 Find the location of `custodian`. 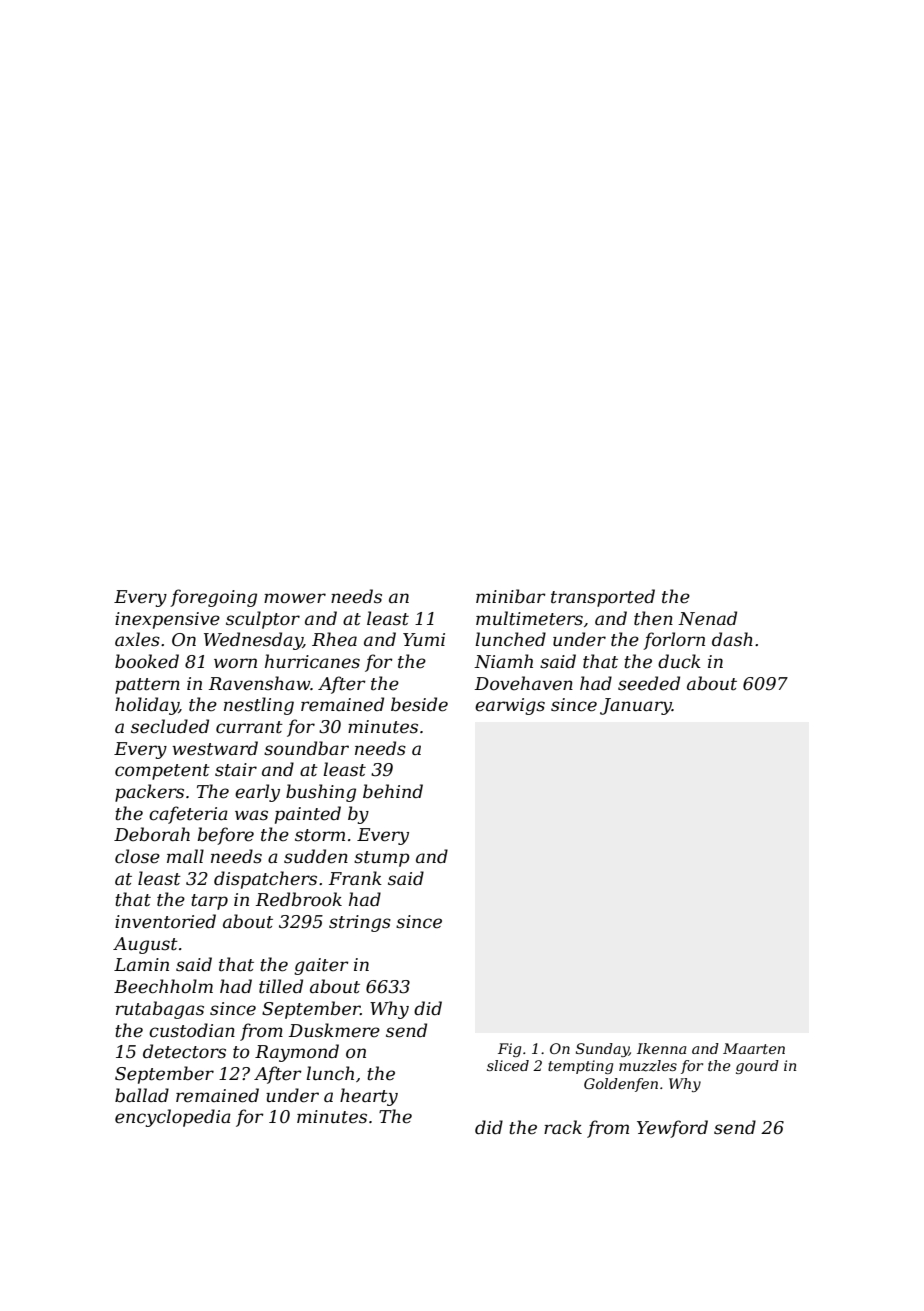

custodian is located at coordinates (192, 1030).
